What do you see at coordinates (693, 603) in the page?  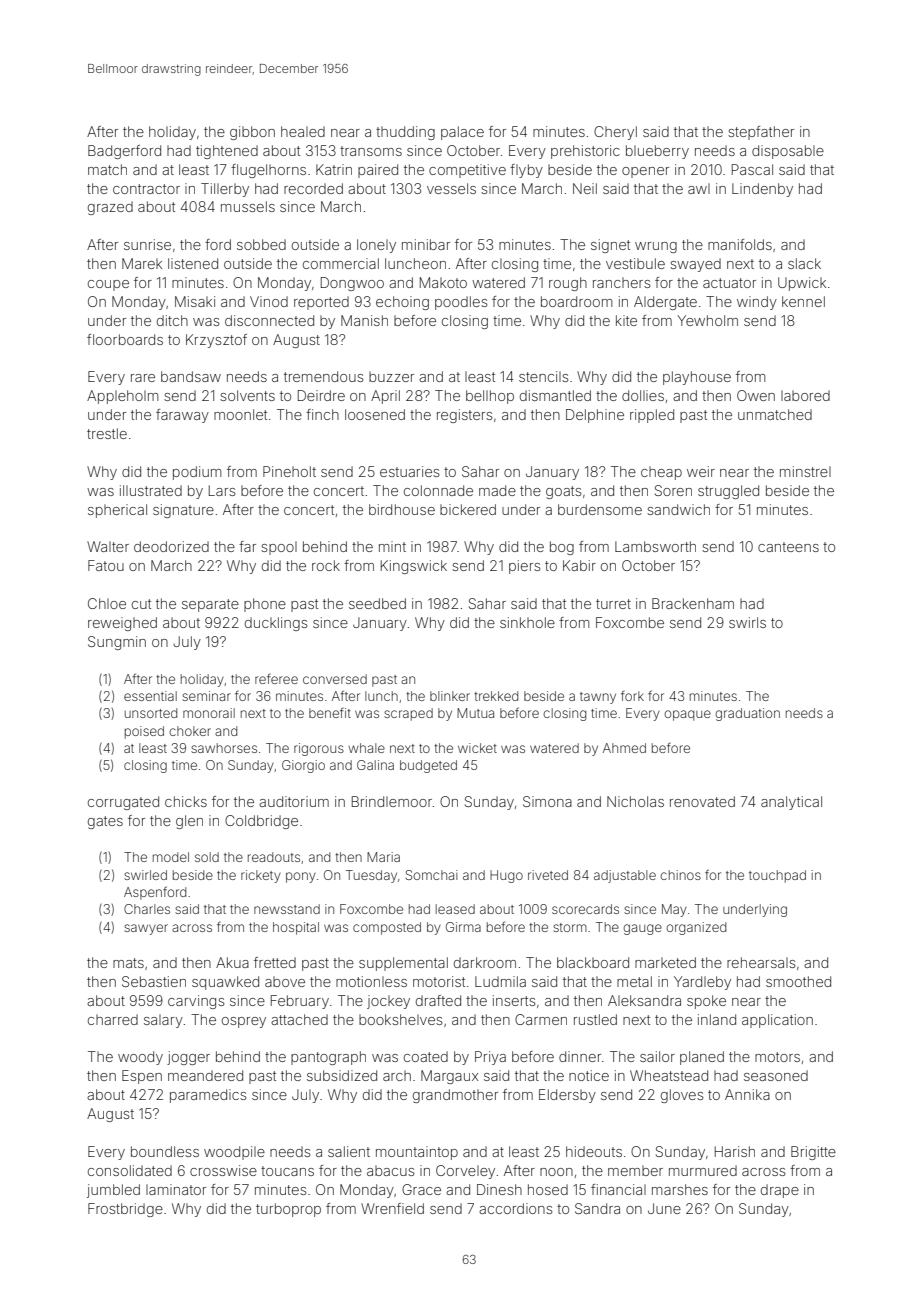 I see `Brackenham` at bounding box center [693, 603].
